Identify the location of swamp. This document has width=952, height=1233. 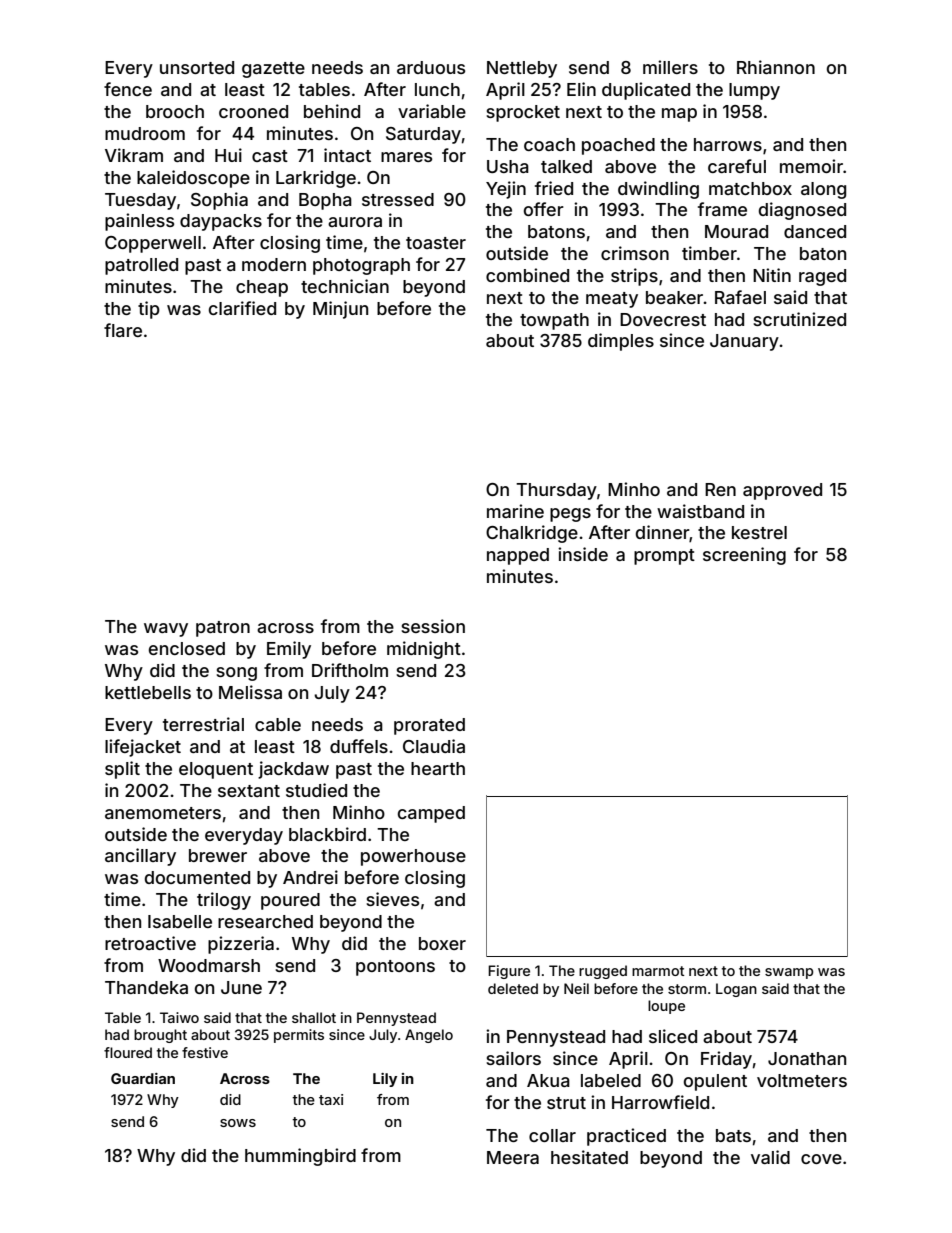
(789, 973).
